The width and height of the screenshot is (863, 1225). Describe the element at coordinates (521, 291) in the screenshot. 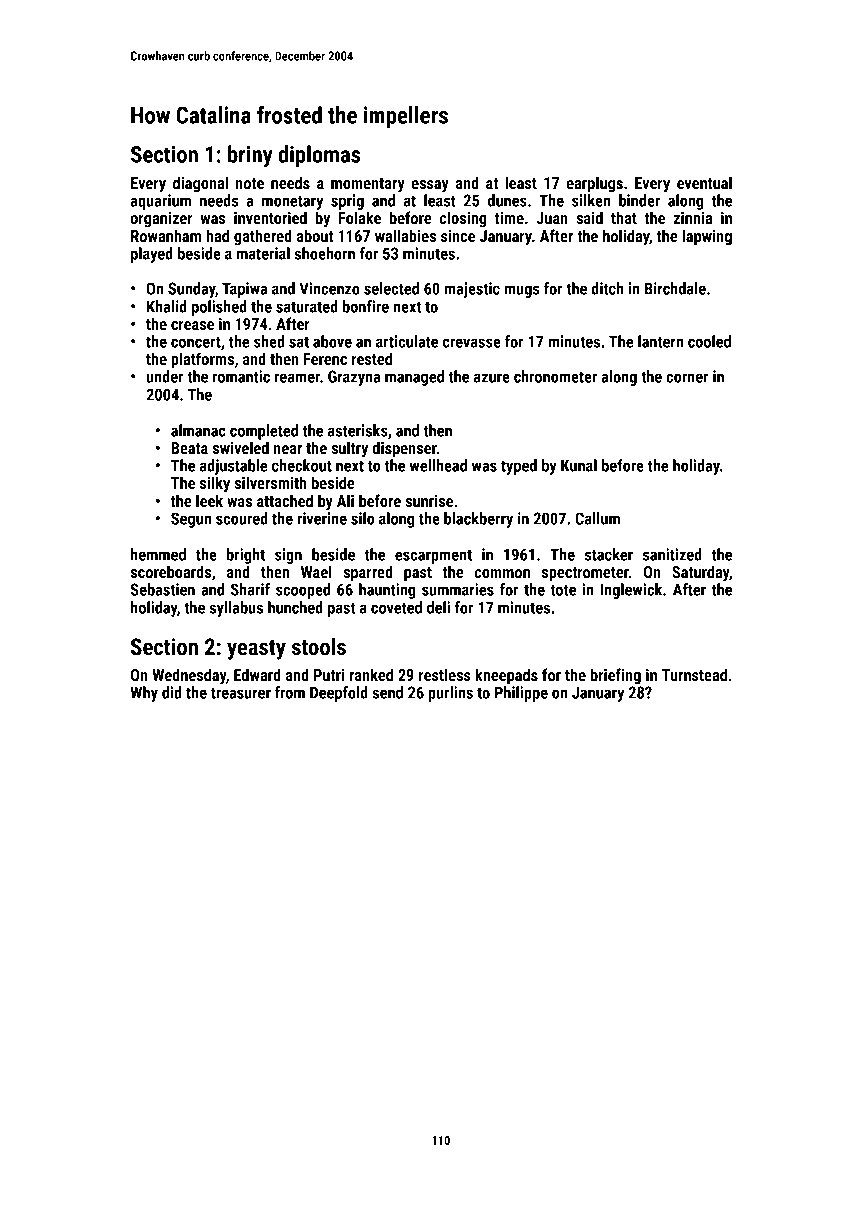

I see `mugs` at that location.
